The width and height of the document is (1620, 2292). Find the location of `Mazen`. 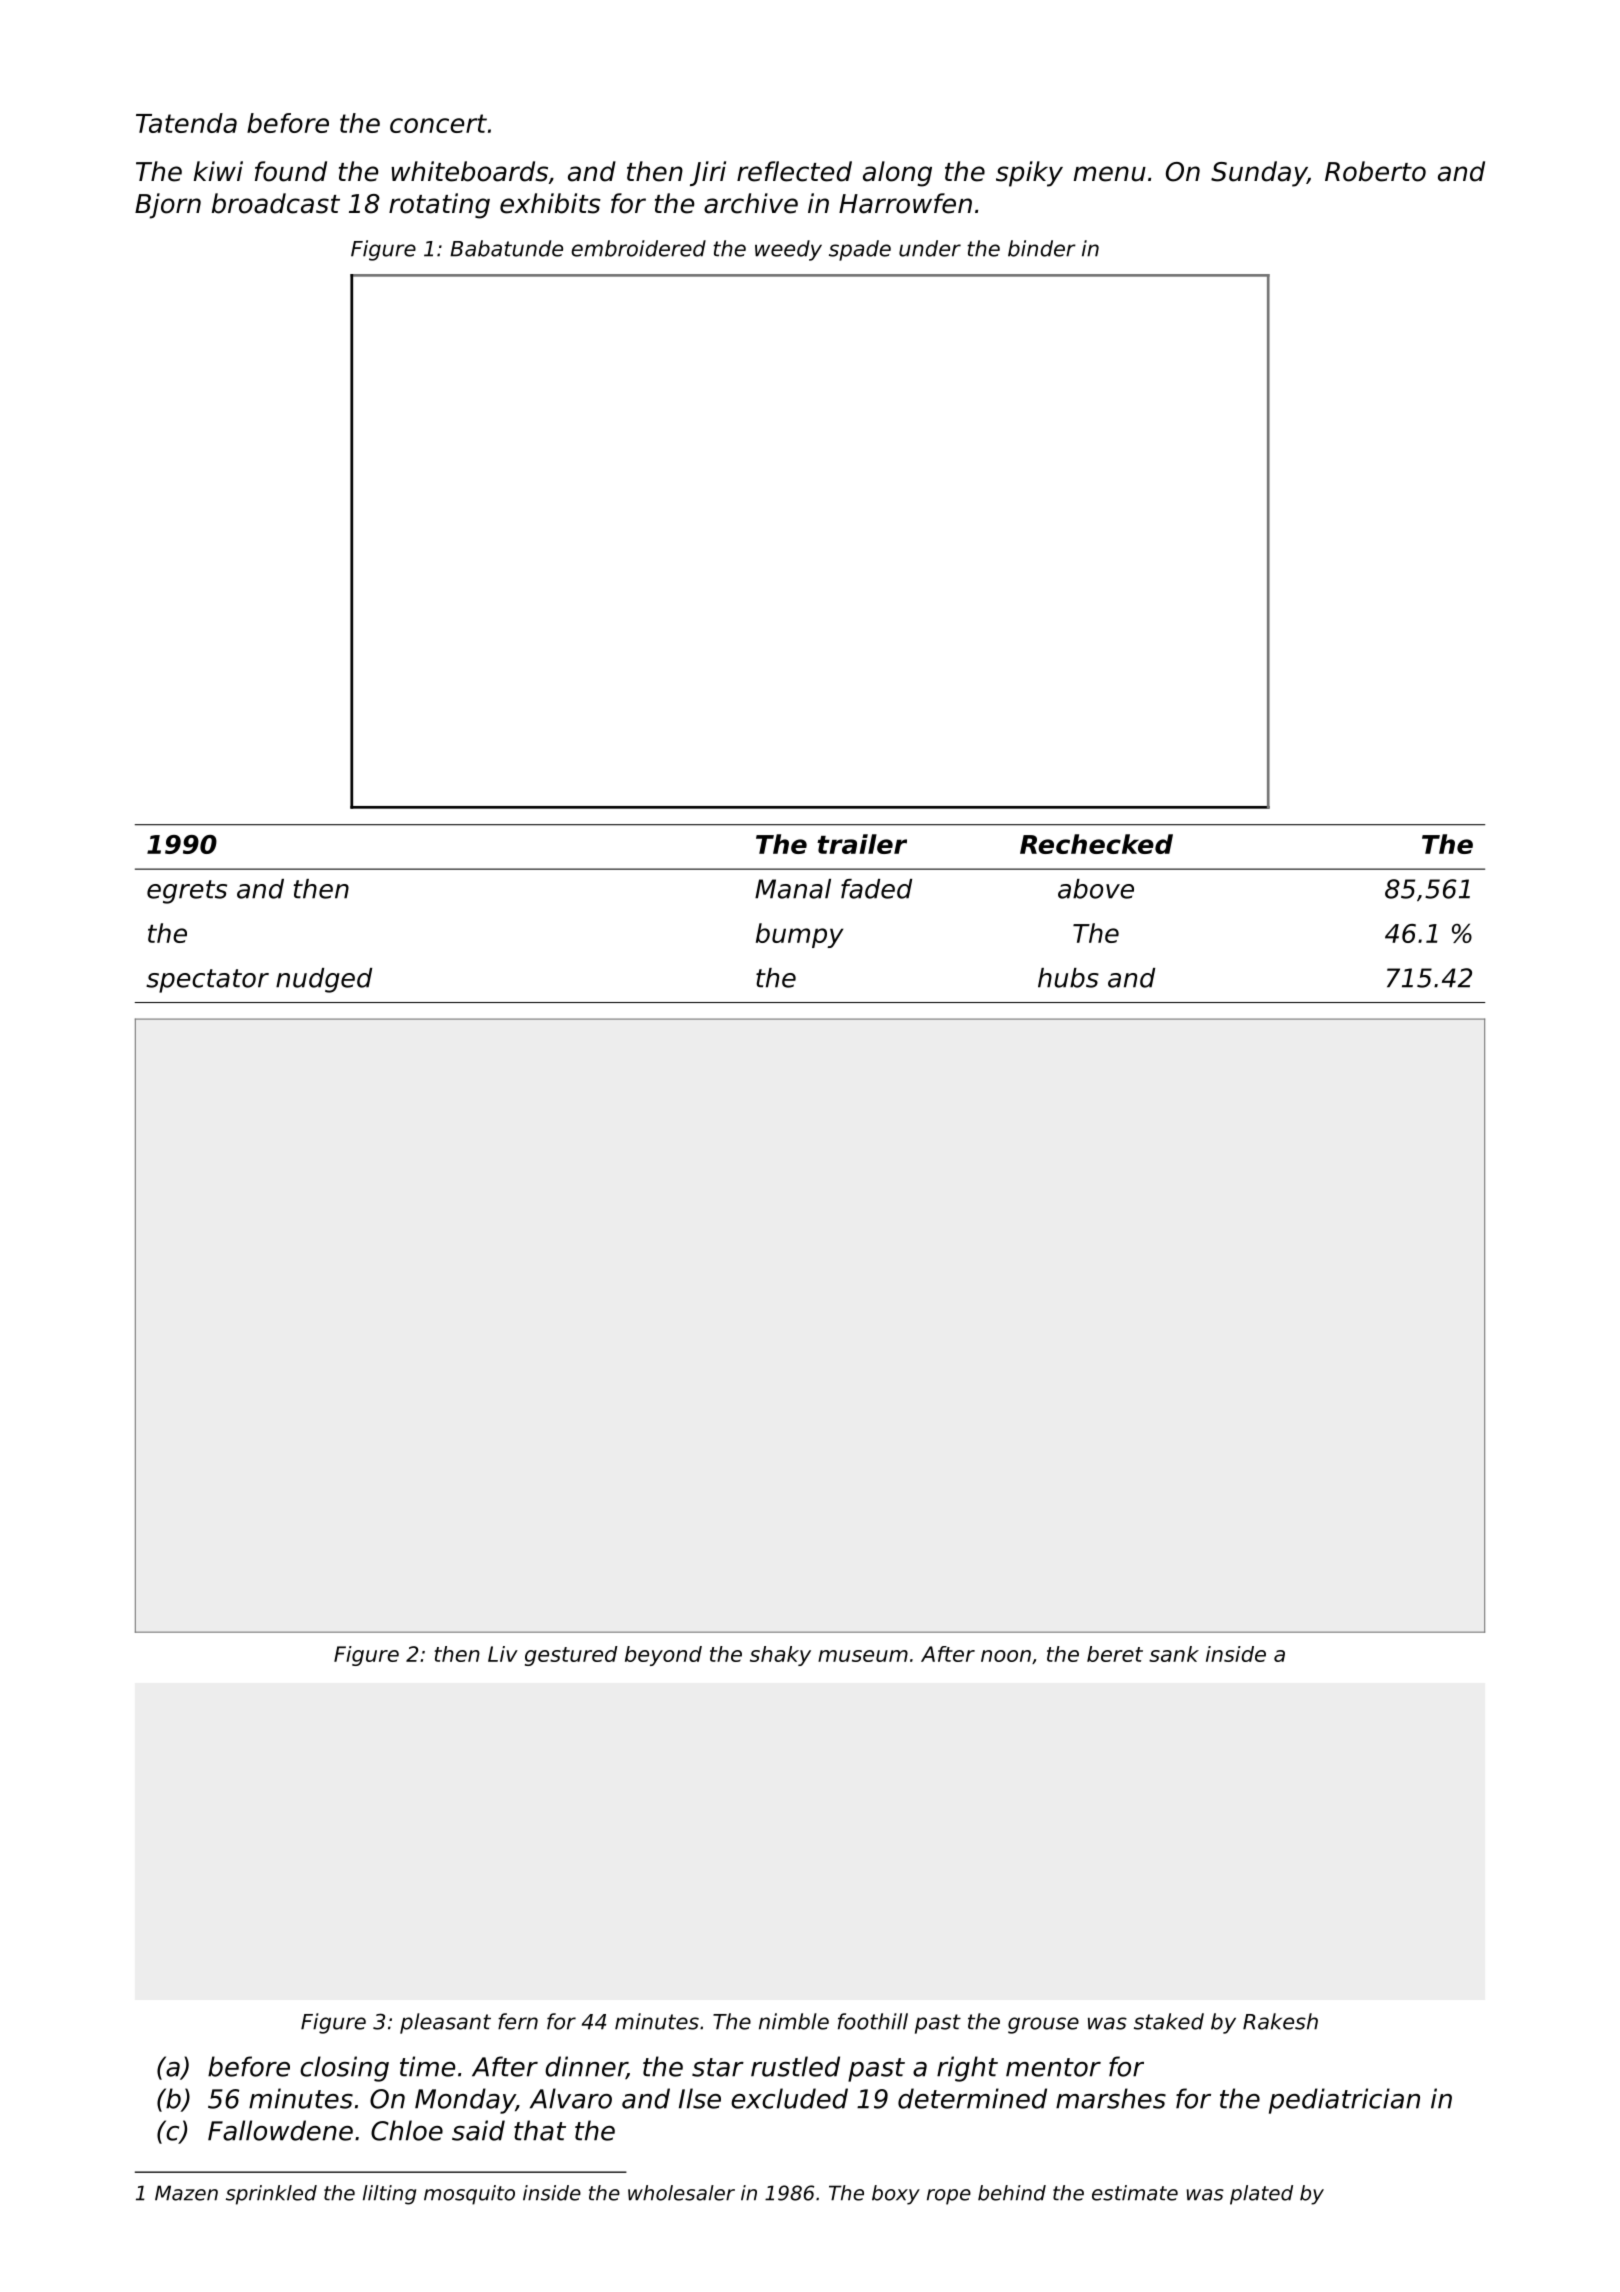

Mazen is located at coordinates (186, 2193).
